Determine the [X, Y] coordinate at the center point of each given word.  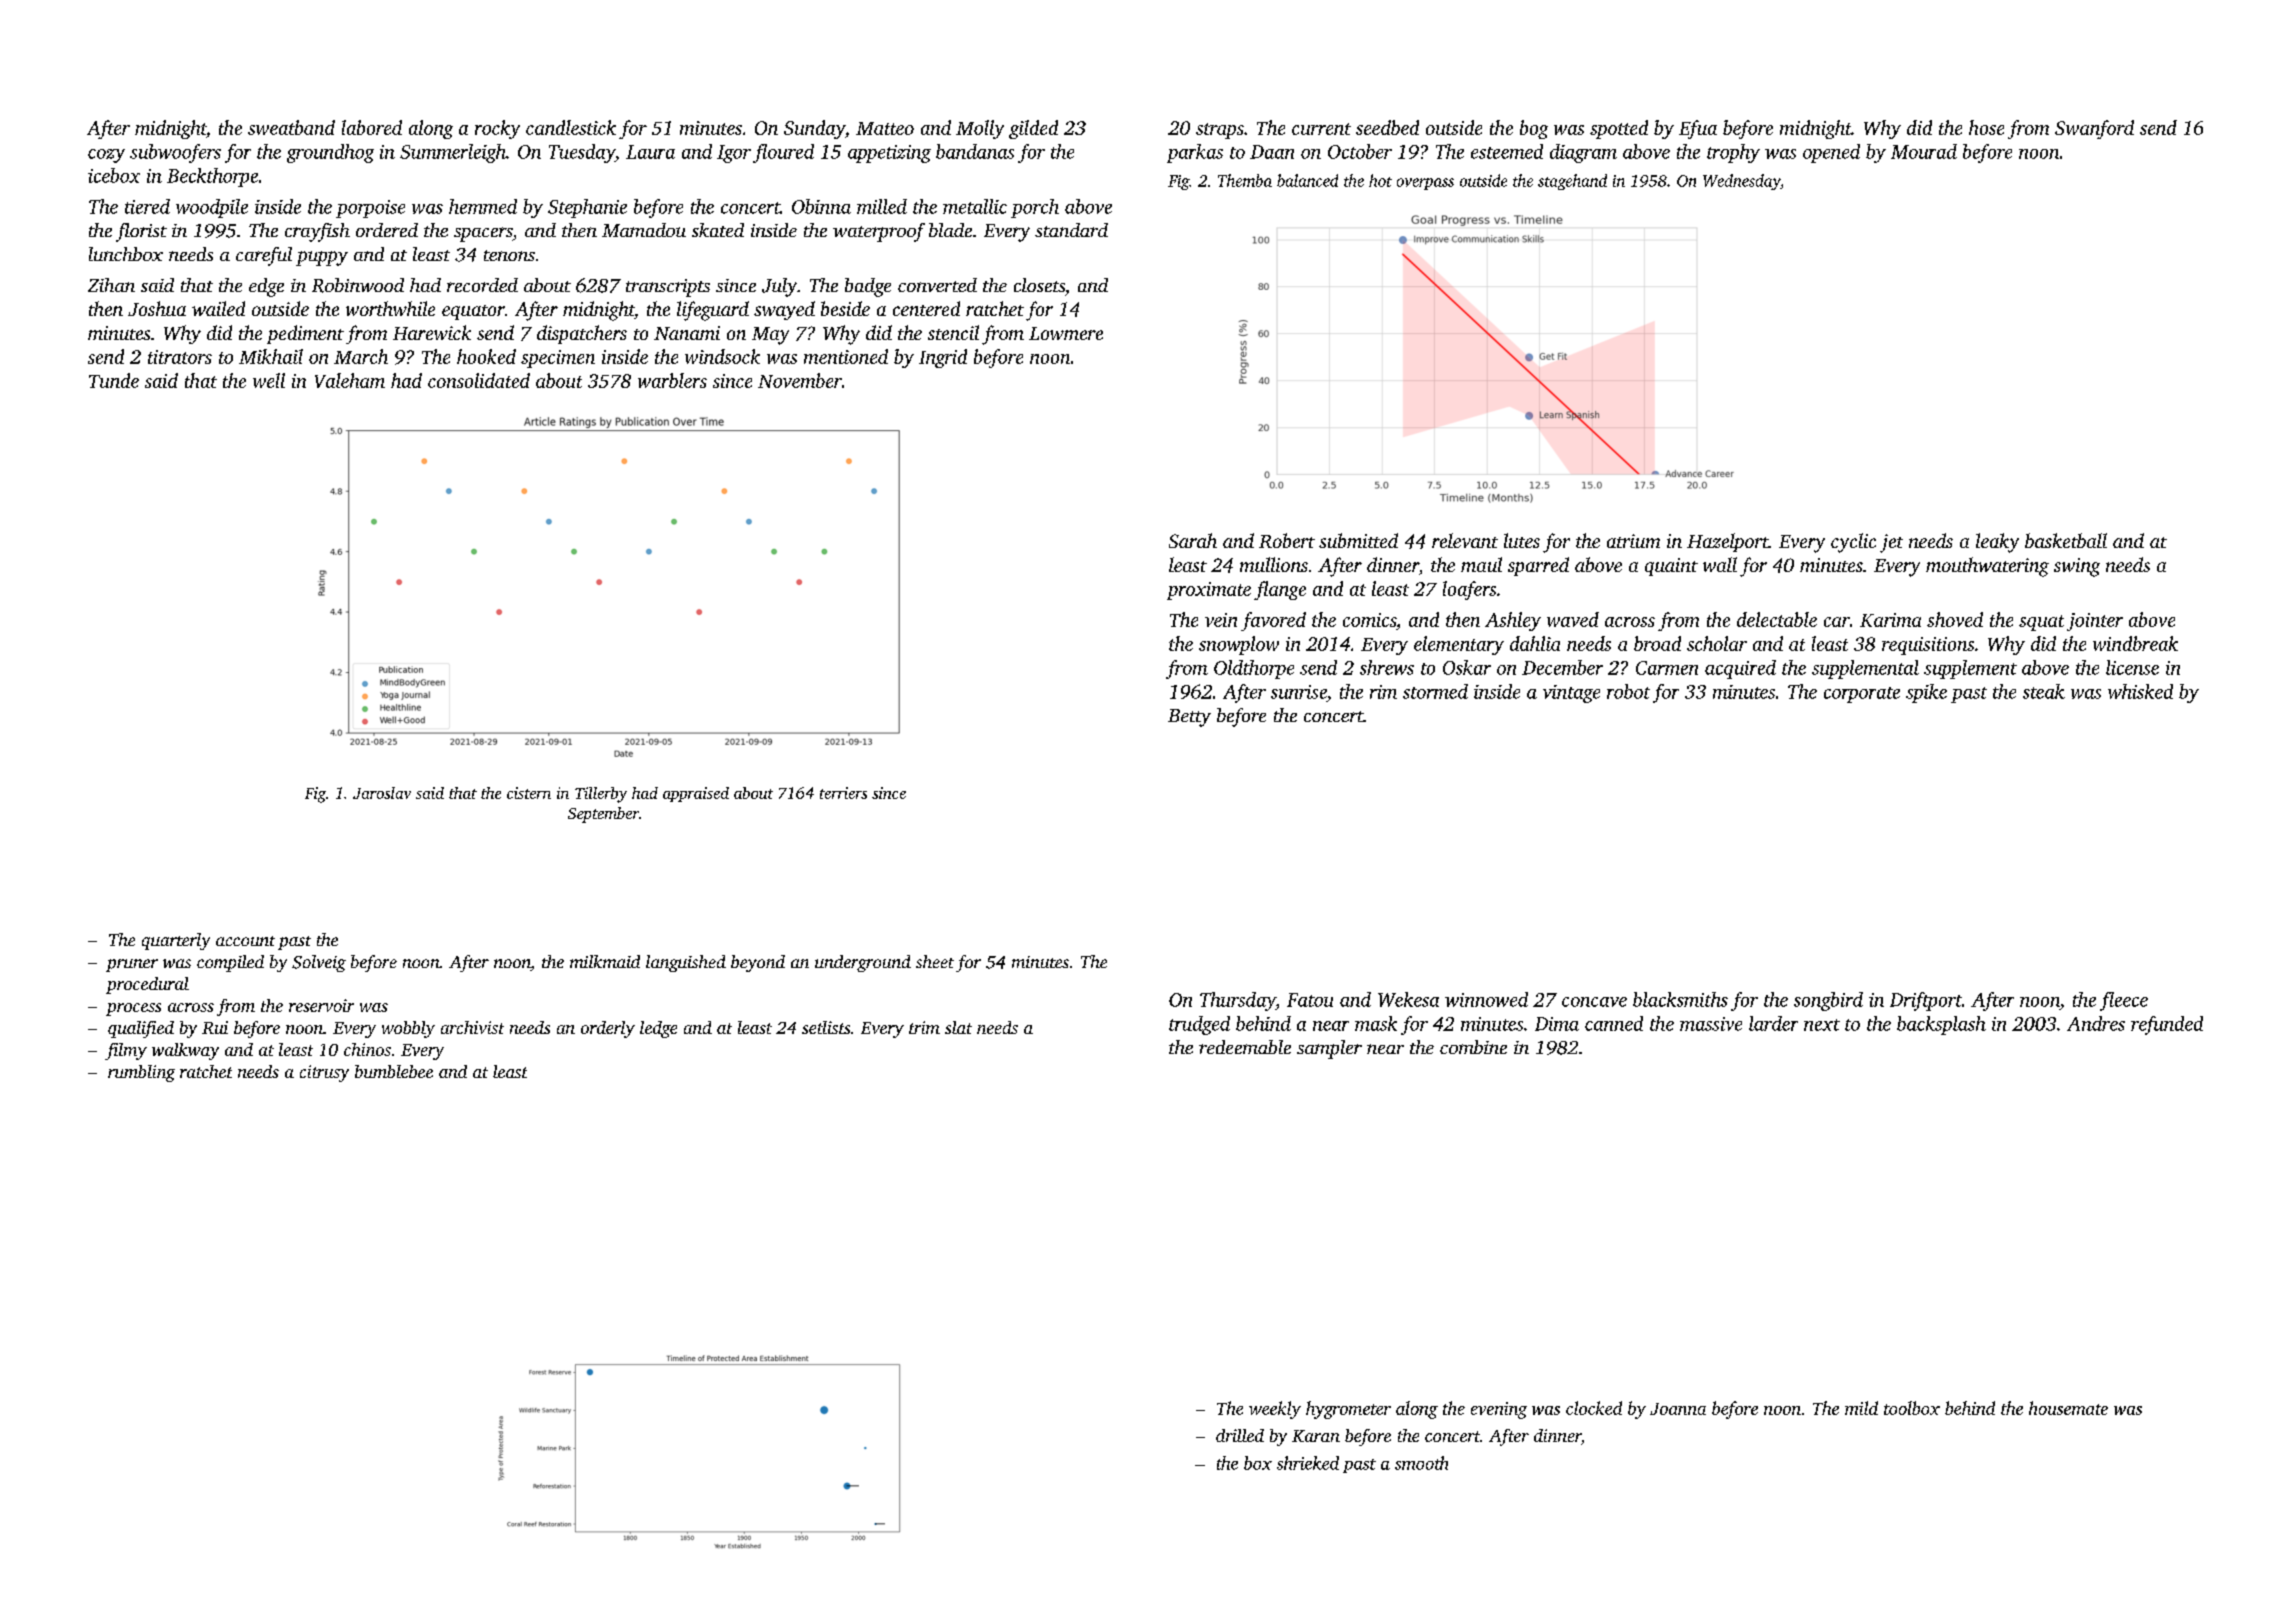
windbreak [2135, 643]
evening [1499, 1410]
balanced [1307, 180]
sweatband [291, 127]
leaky [1997, 543]
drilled [1240, 1435]
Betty [1189, 718]
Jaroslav [382, 793]
